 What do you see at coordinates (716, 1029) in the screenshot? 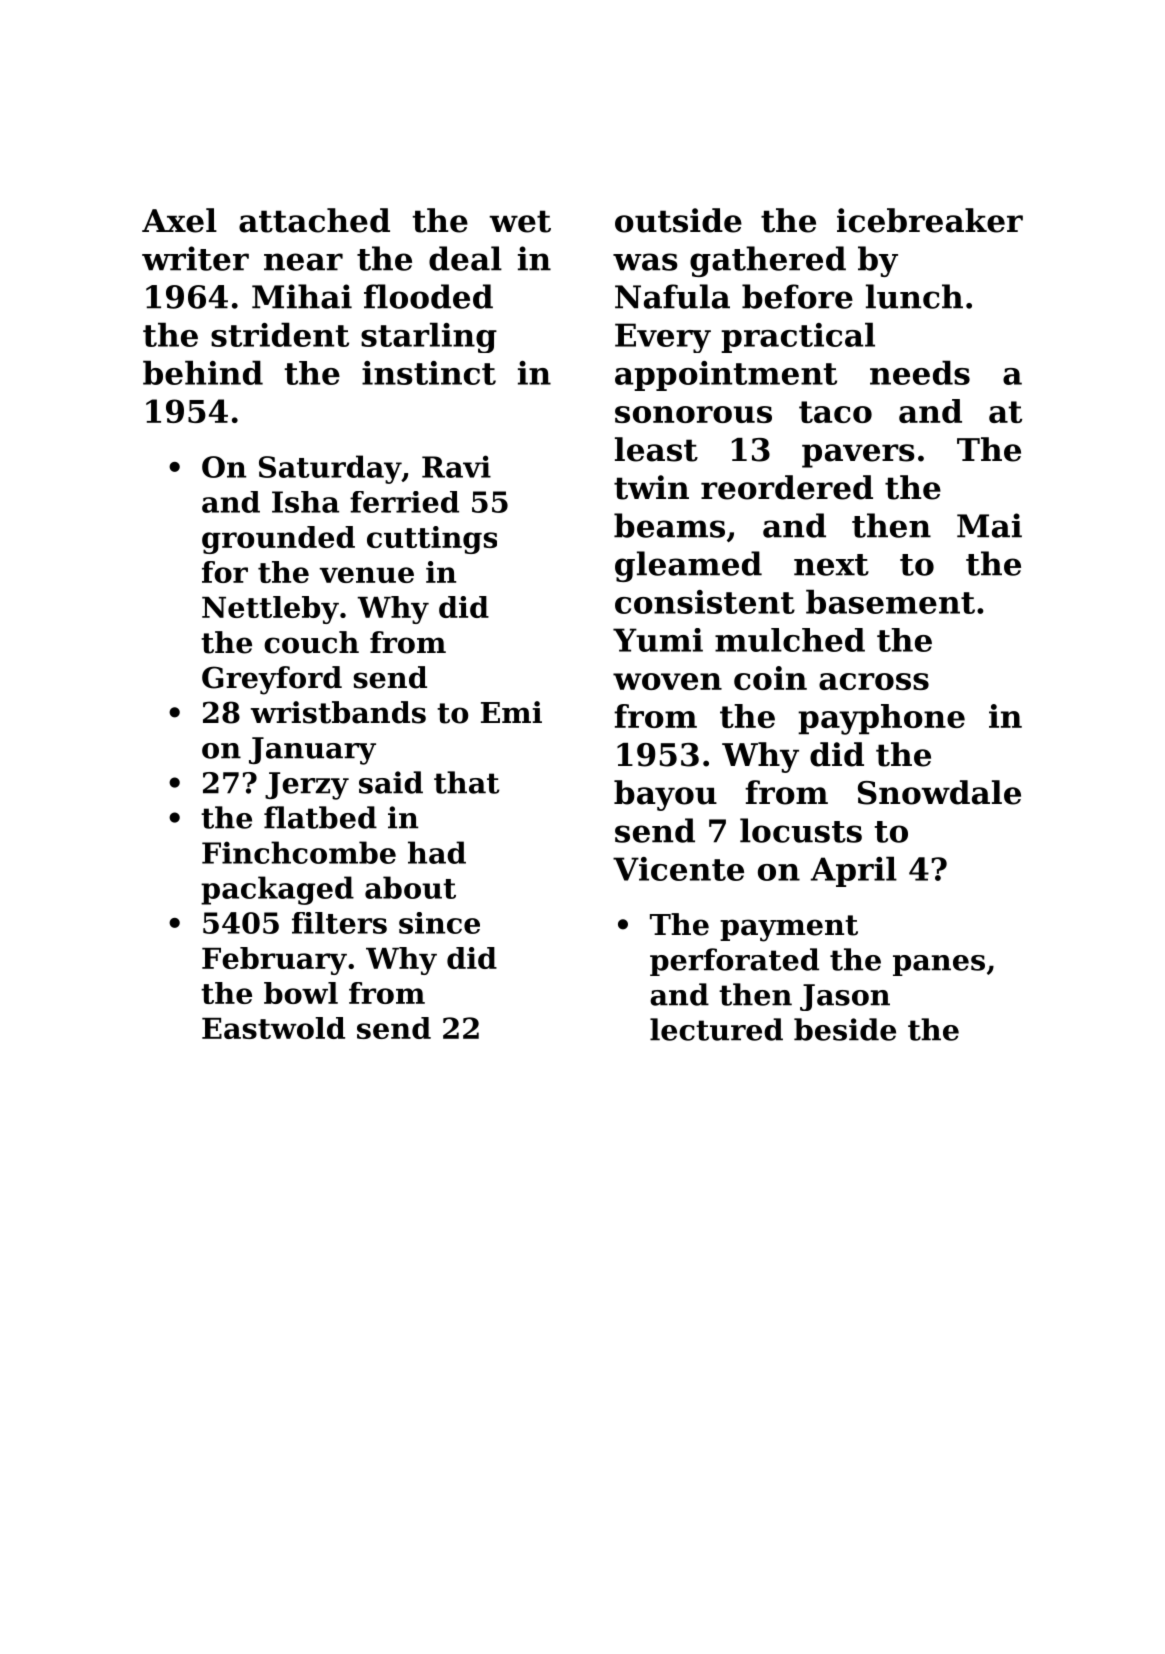
I see `lectured` at bounding box center [716, 1029].
